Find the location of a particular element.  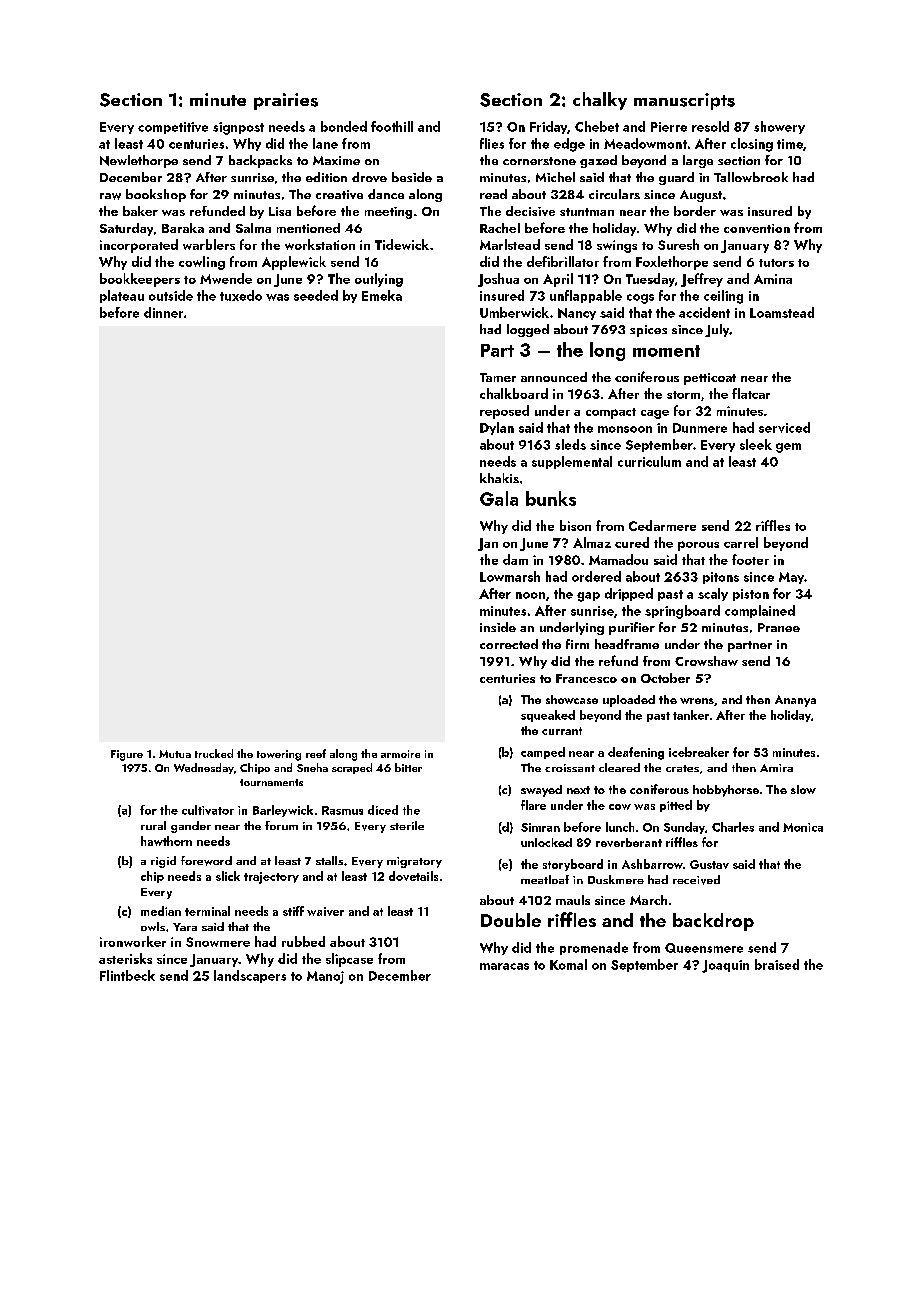

dinner is located at coordinates (163, 312).
